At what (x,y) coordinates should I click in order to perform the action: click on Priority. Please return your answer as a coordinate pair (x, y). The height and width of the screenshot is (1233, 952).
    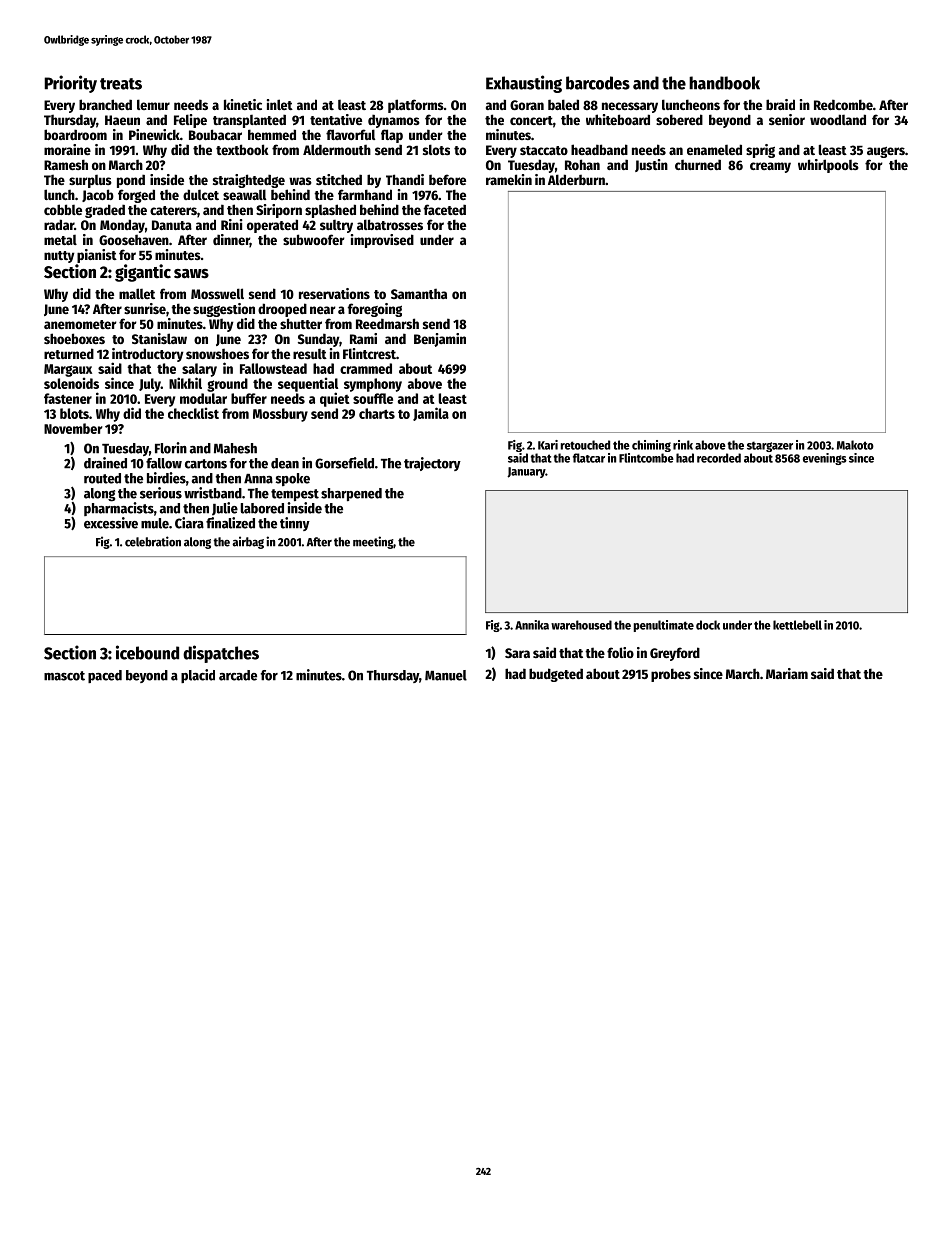
    Looking at the image, I should click on (70, 84).
